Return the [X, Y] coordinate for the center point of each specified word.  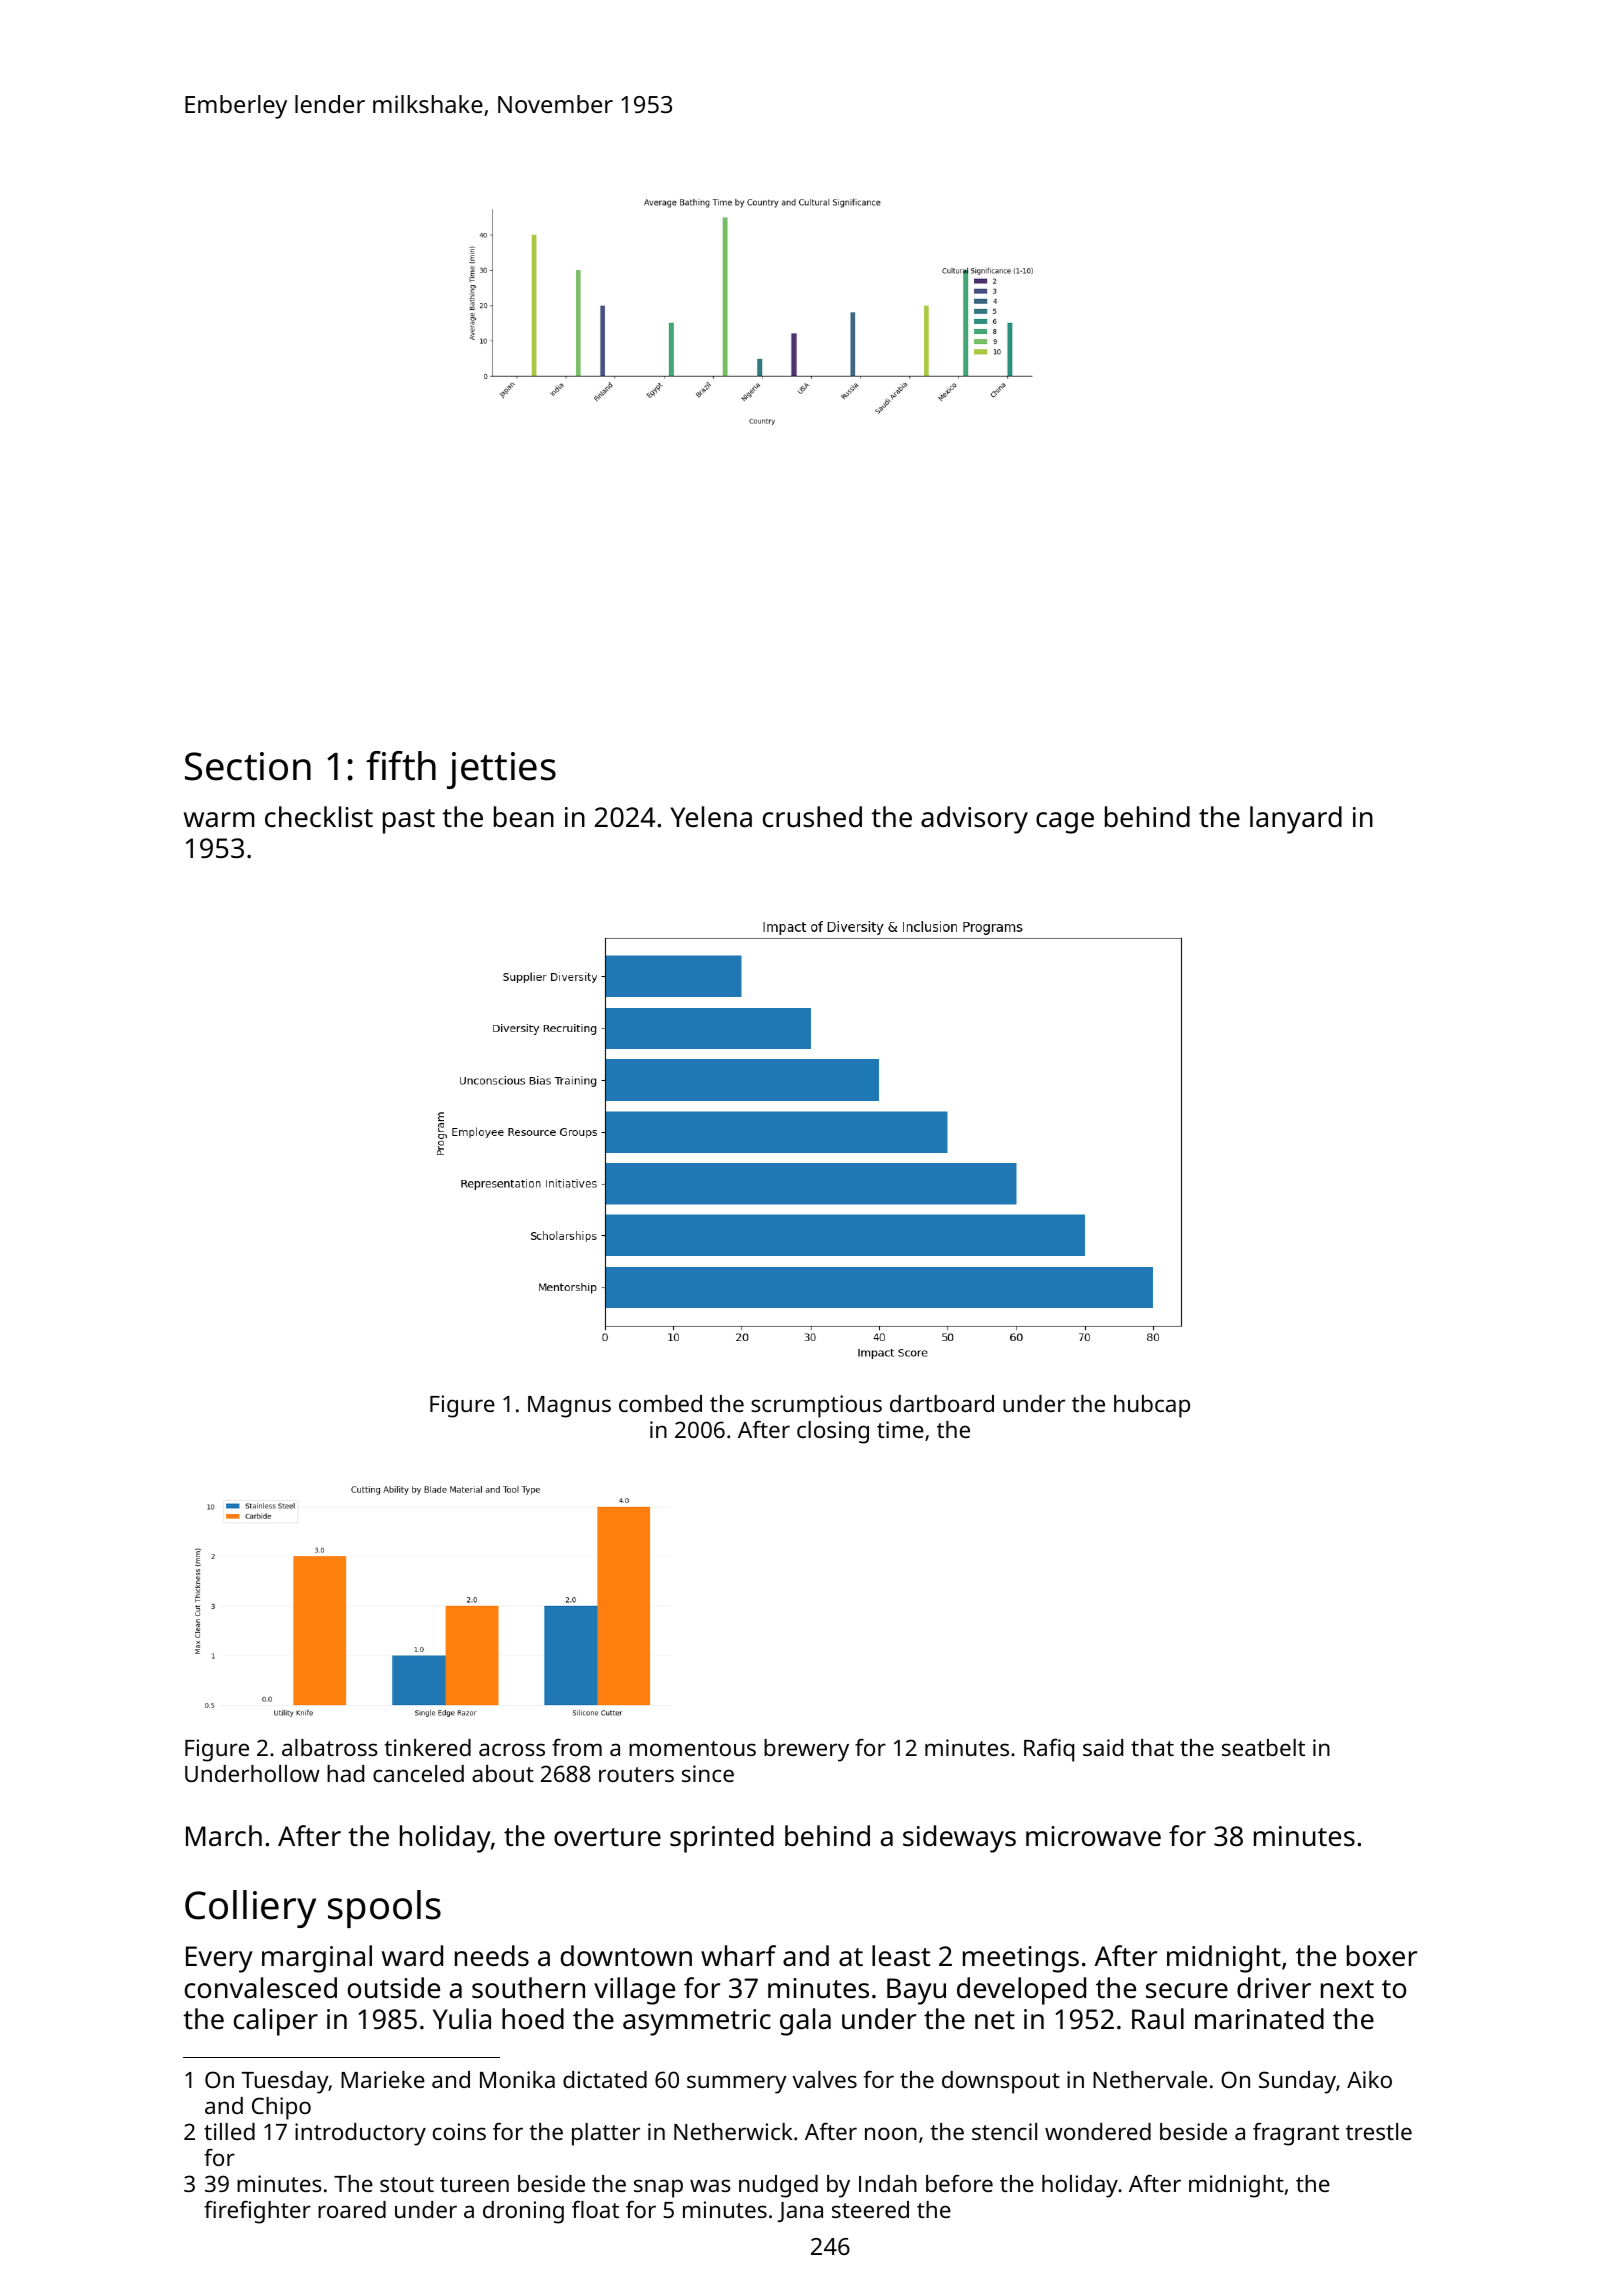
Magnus [569, 1407]
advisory [974, 820]
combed [660, 1403]
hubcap [1152, 1406]
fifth [401, 766]
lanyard [1296, 820]
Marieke [383, 2079]
